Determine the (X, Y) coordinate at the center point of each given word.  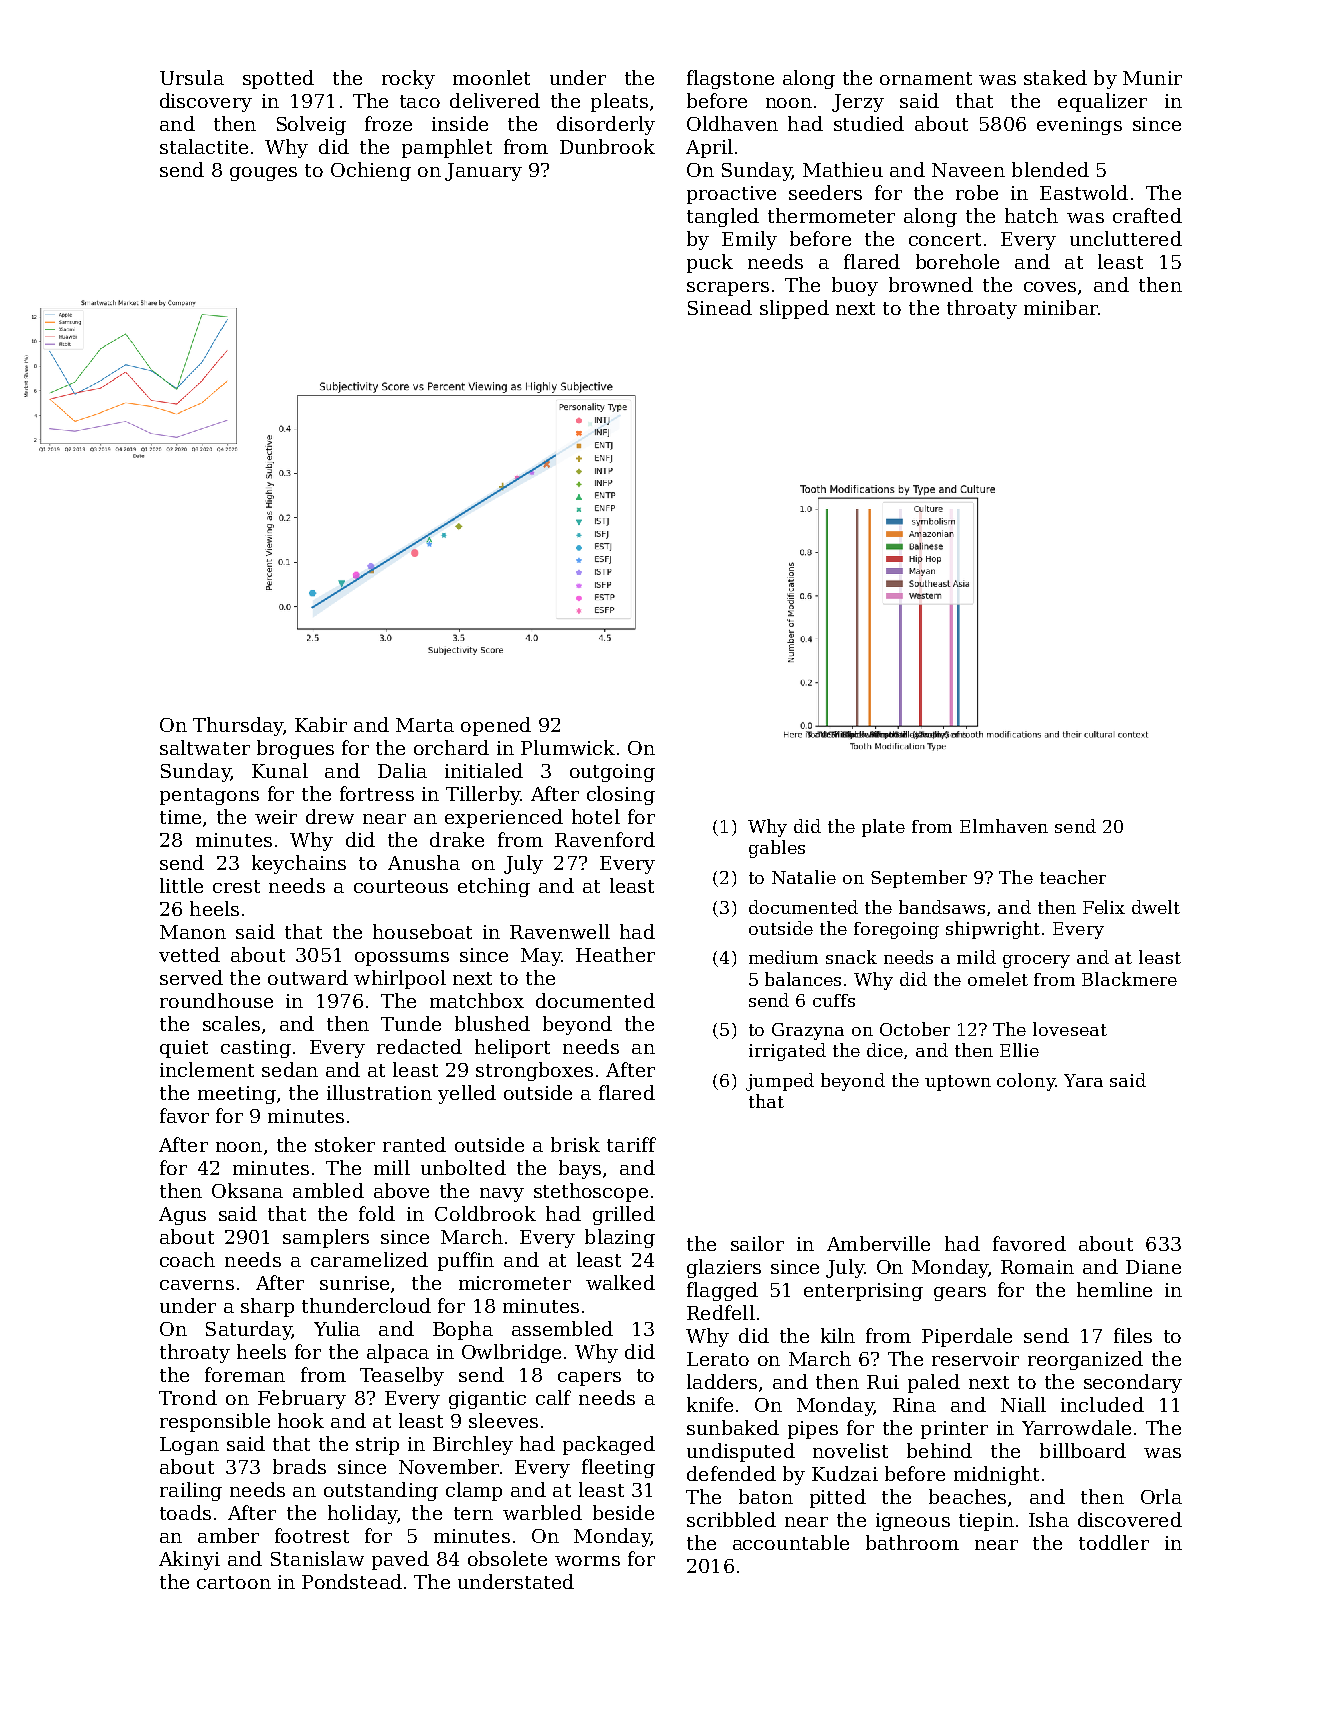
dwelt (1156, 907)
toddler (1114, 1542)
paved (400, 1560)
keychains (299, 864)
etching (494, 887)
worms (587, 1561)
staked (1055, 77)
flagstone (730, 79)
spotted (278, 79)
